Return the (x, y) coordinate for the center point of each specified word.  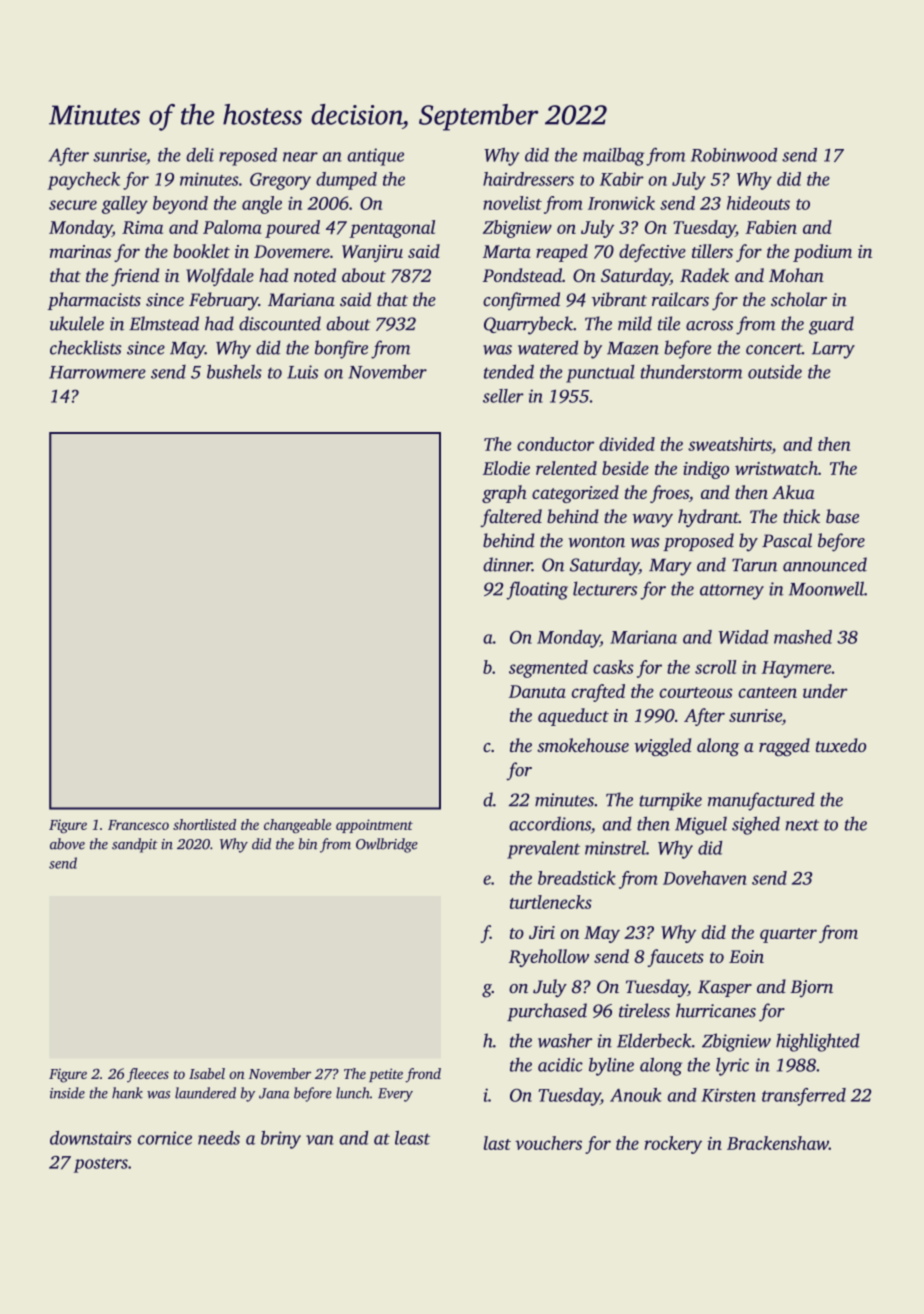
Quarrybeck (528, 325)
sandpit (135, 845)
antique (375, 157)
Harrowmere (97, 372)
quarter (788, 935)
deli (200, 155)
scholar (799, 299)
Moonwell (826, 588)
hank (127, 1093)
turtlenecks (551, 902)
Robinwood (734, 155)
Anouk (636, 1095)
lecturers (605, 588)
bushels (234, 371)
